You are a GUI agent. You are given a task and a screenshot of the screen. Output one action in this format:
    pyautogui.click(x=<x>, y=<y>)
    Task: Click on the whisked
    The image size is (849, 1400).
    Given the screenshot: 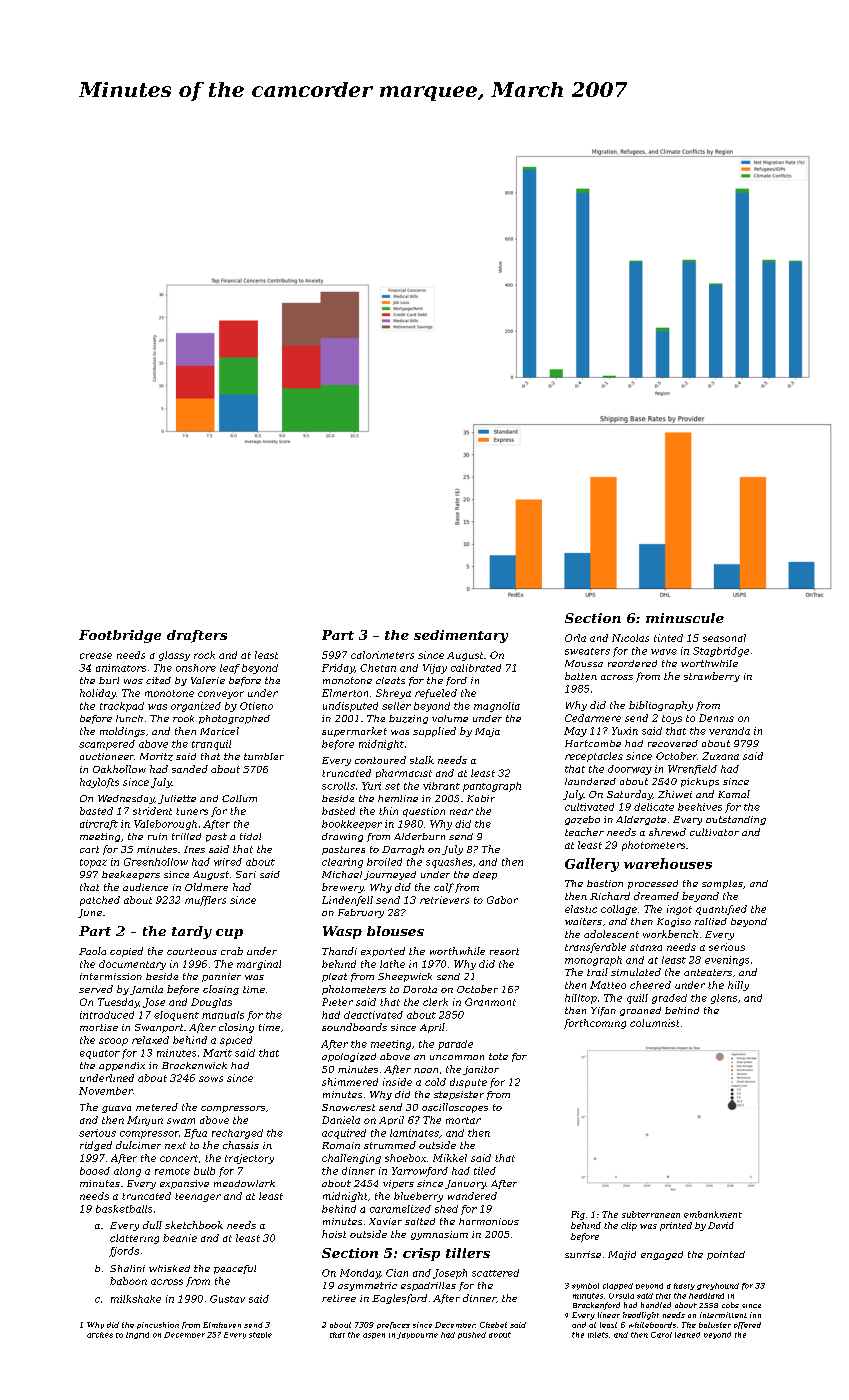 What is the action you would take?
    pyautogui.click(x=169, y=1268)
